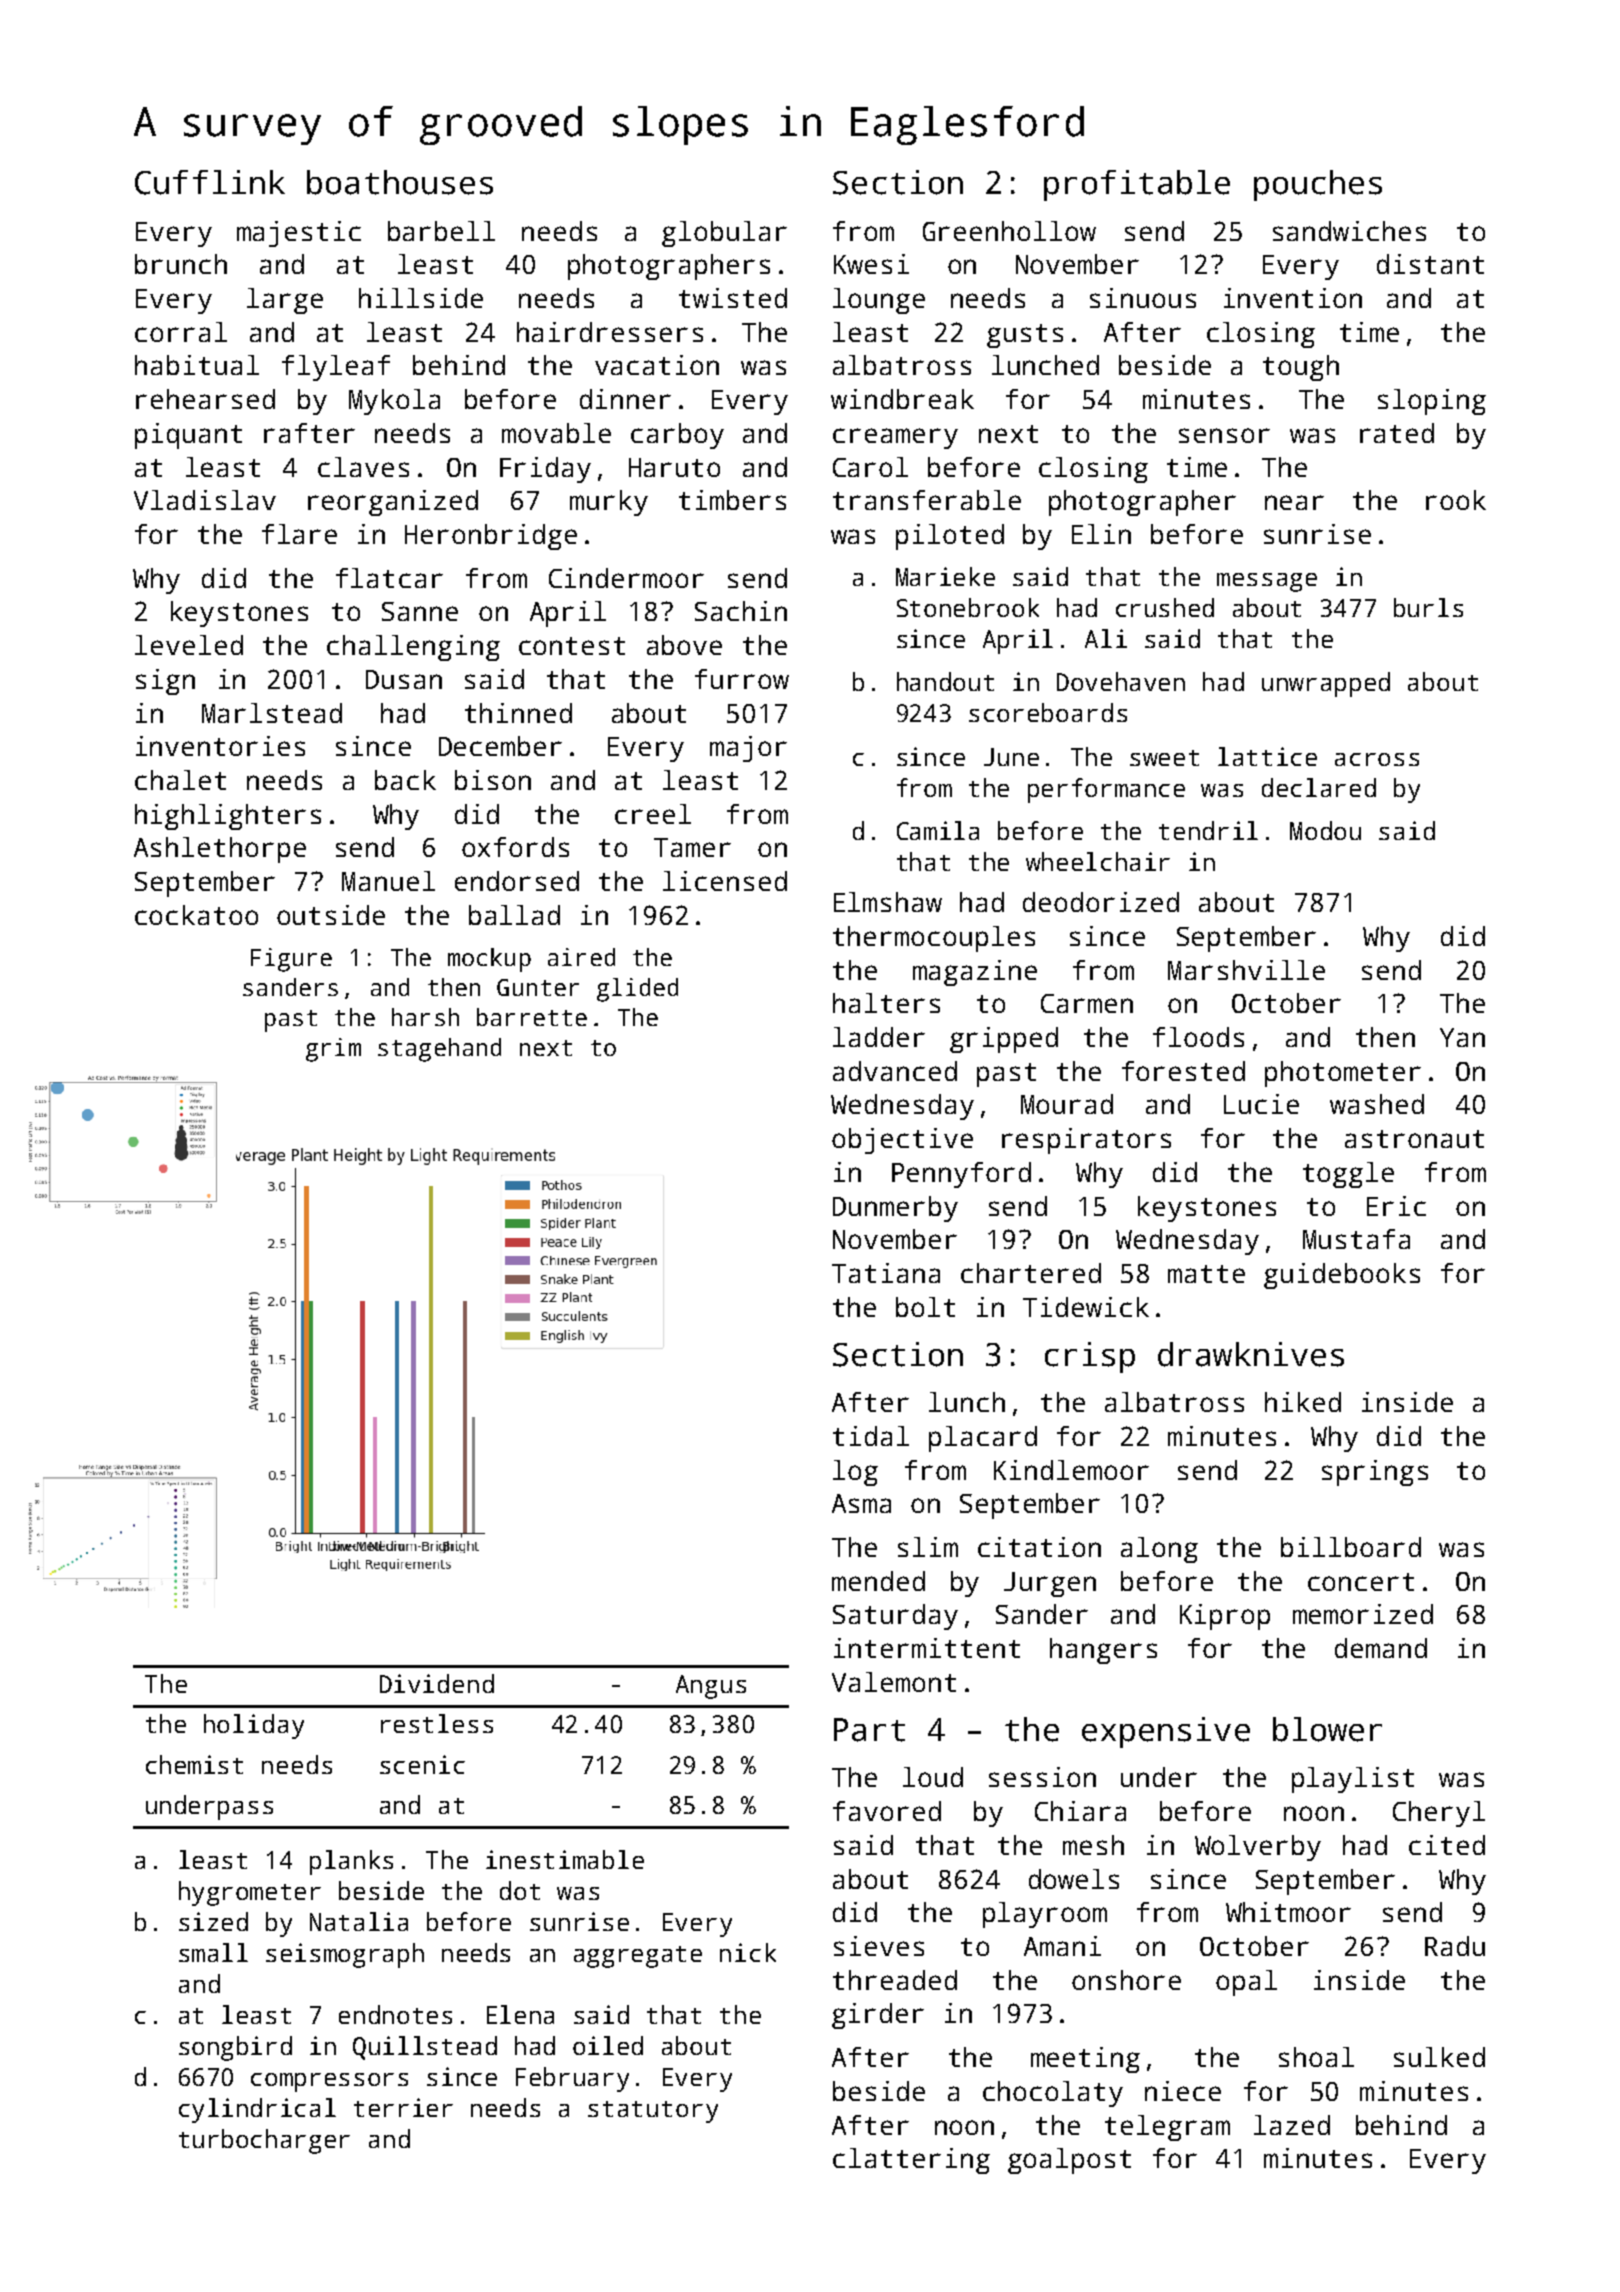  I want to click on globular, so click(724, 234).
